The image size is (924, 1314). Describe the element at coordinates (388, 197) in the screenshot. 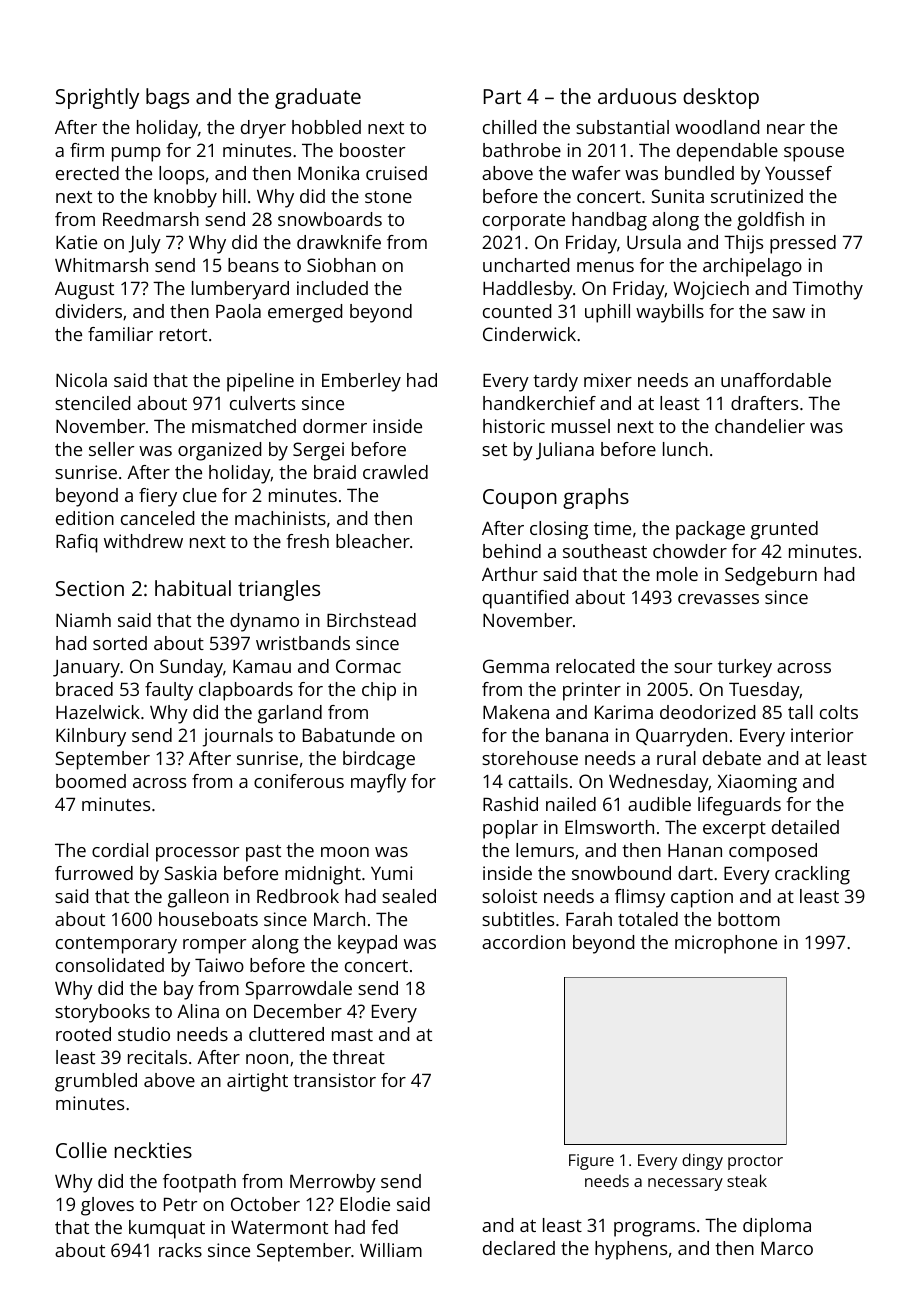

I see `stone` at that location.
